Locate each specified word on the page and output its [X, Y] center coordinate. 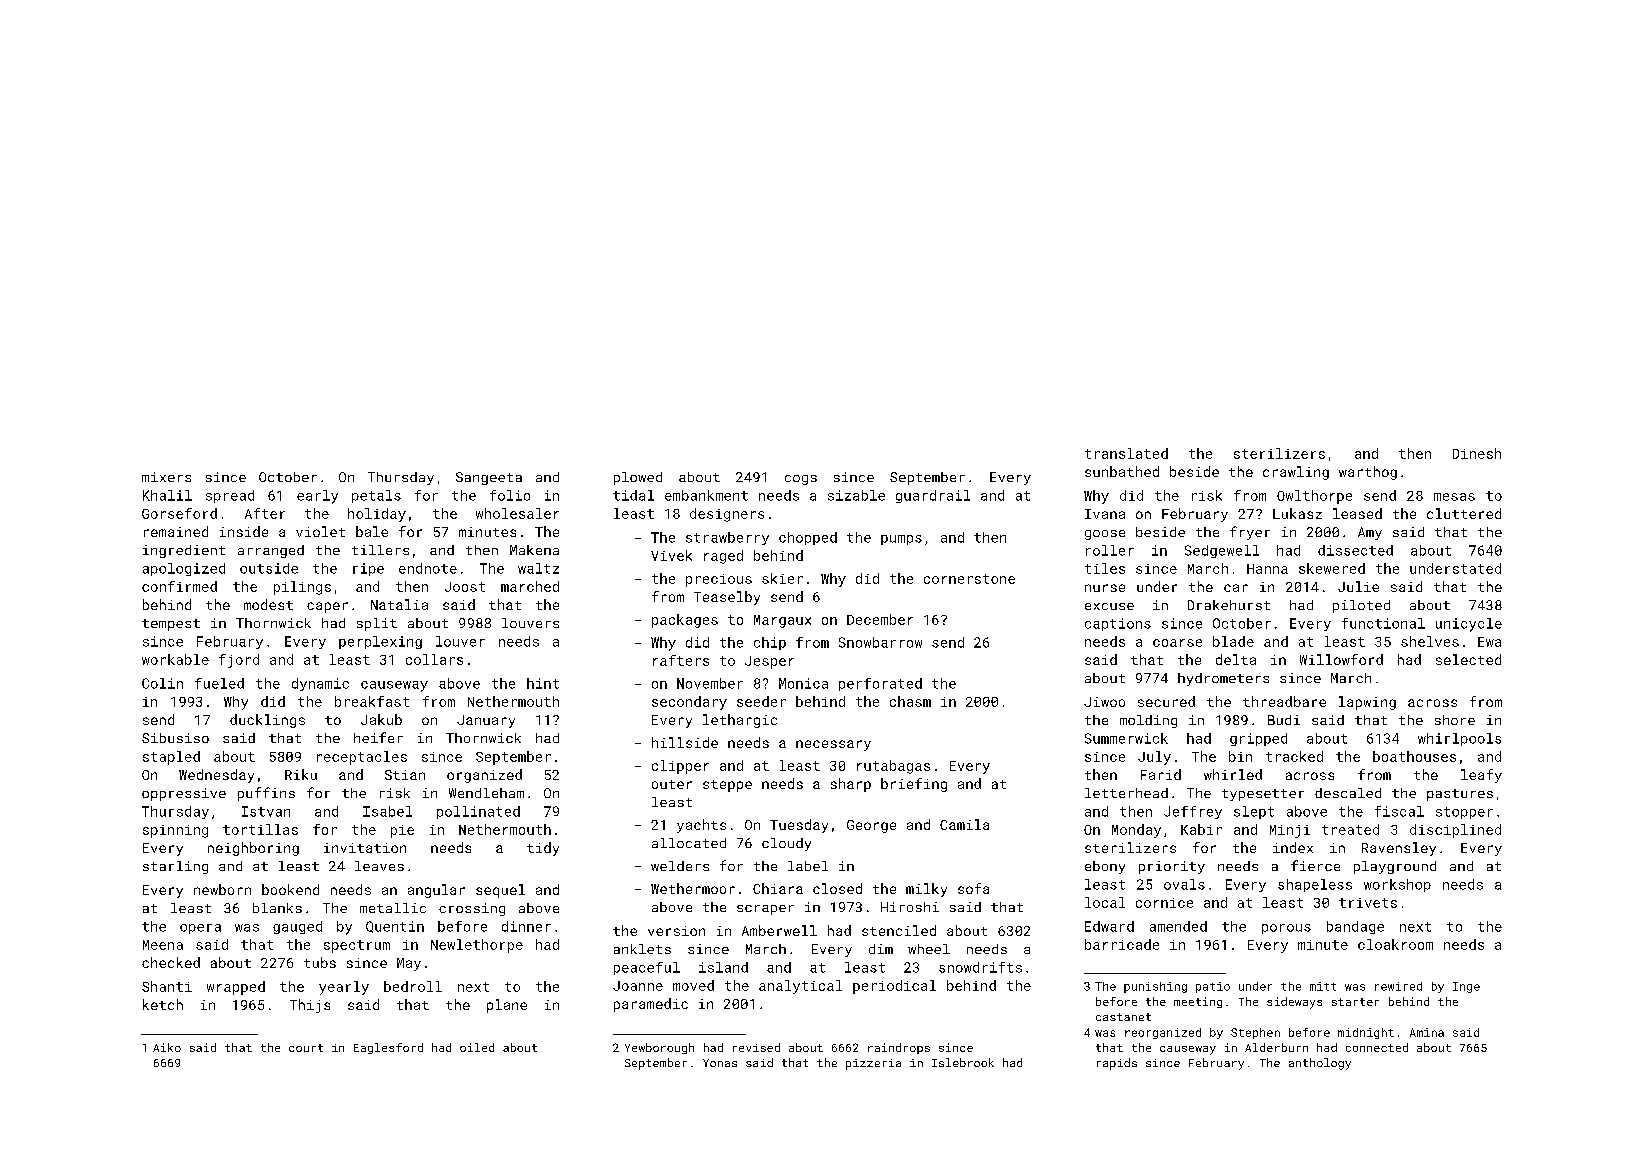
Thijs [310, 1006]
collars [434, 659]
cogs [801, 480]
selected [1468, 659]
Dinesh [1477, 453]
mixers [166, 477]
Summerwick [1126, 738]
